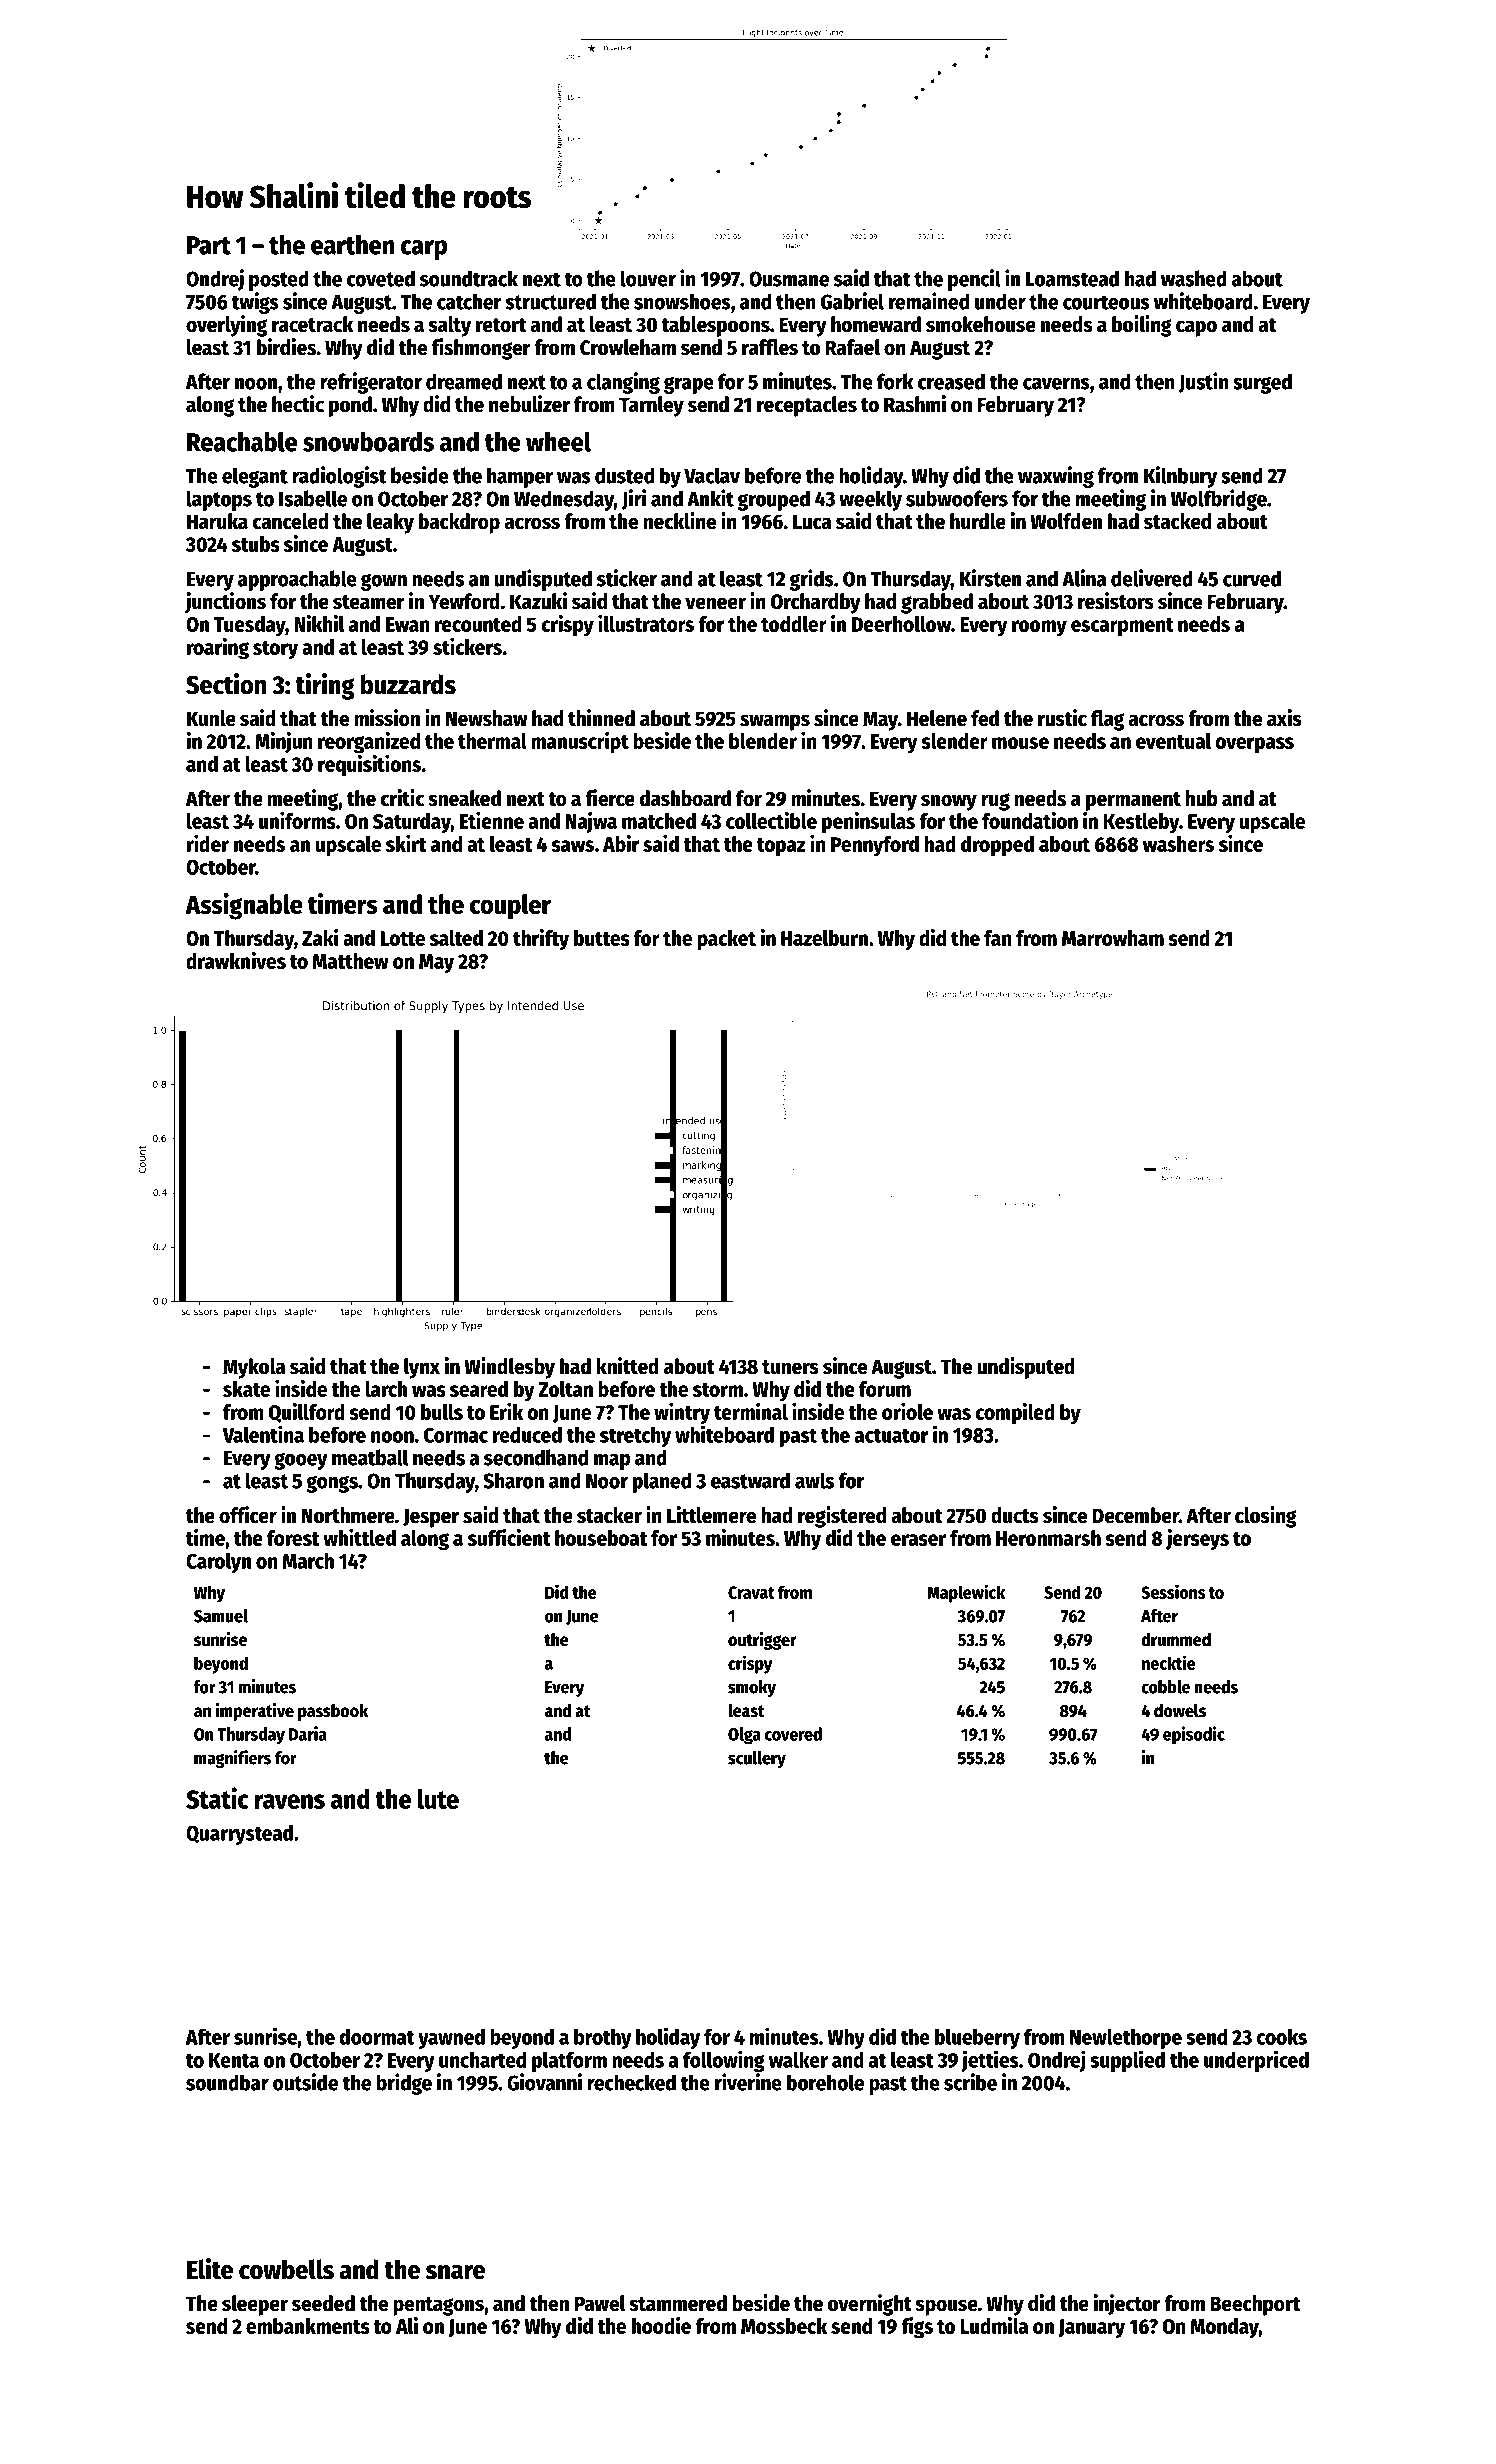 This screenshot has height=2464, width=1496. What do you see at coordinates (210, 2269) in the screenshot?
I see `Elite` at bounding box center [210, 2269].
